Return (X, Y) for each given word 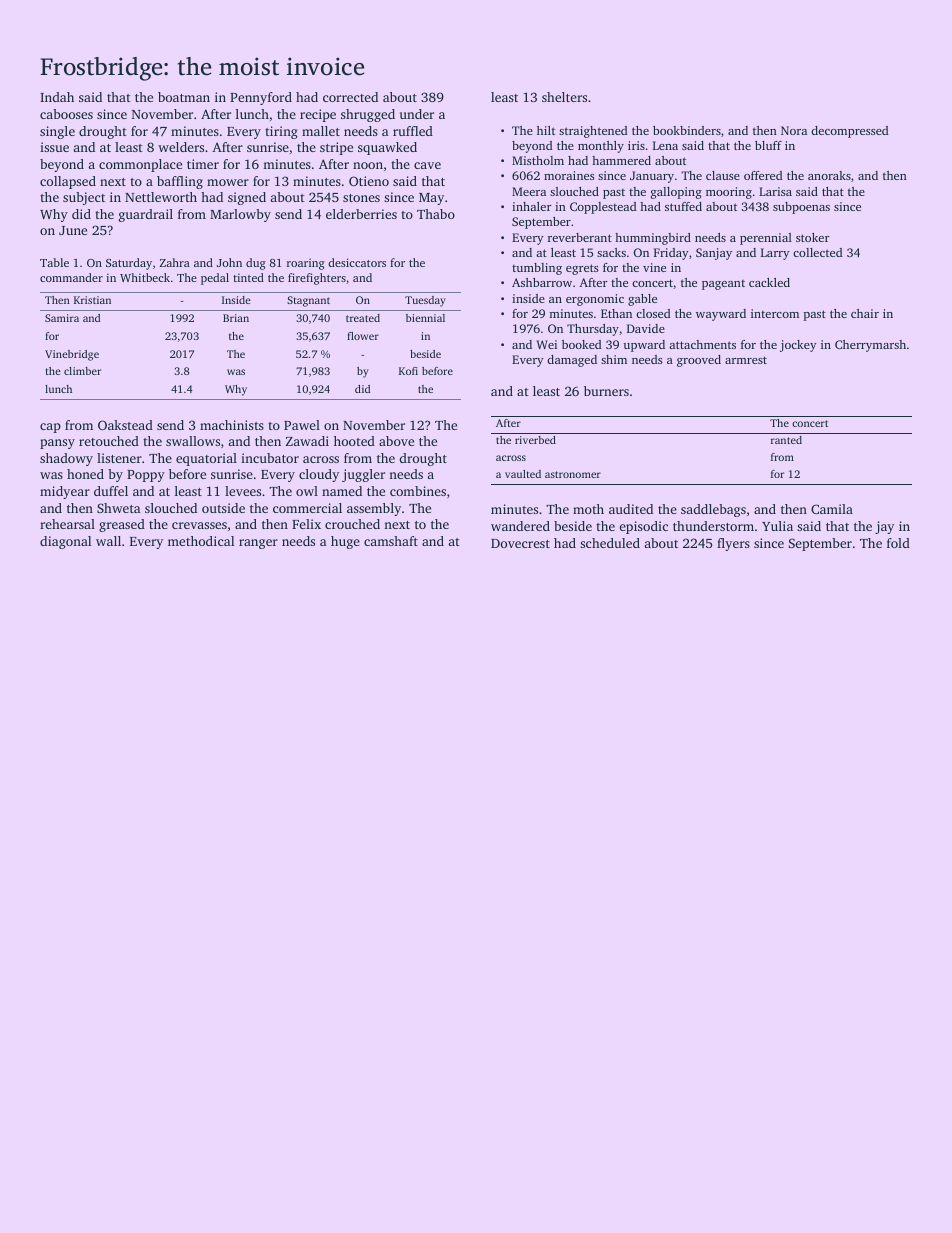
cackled (769, 282)
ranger (258, 544)
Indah (57, 97)
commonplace (140, 165)
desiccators (357, 262)
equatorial (206, 459)
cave (427, 165)
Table (54, 262)
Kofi (408, 371)
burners (606, 391)
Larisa (775, 191)
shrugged (368, 115)
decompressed (850, 132)
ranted (786, 440)
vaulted (523, 474)
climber (82, 371)
